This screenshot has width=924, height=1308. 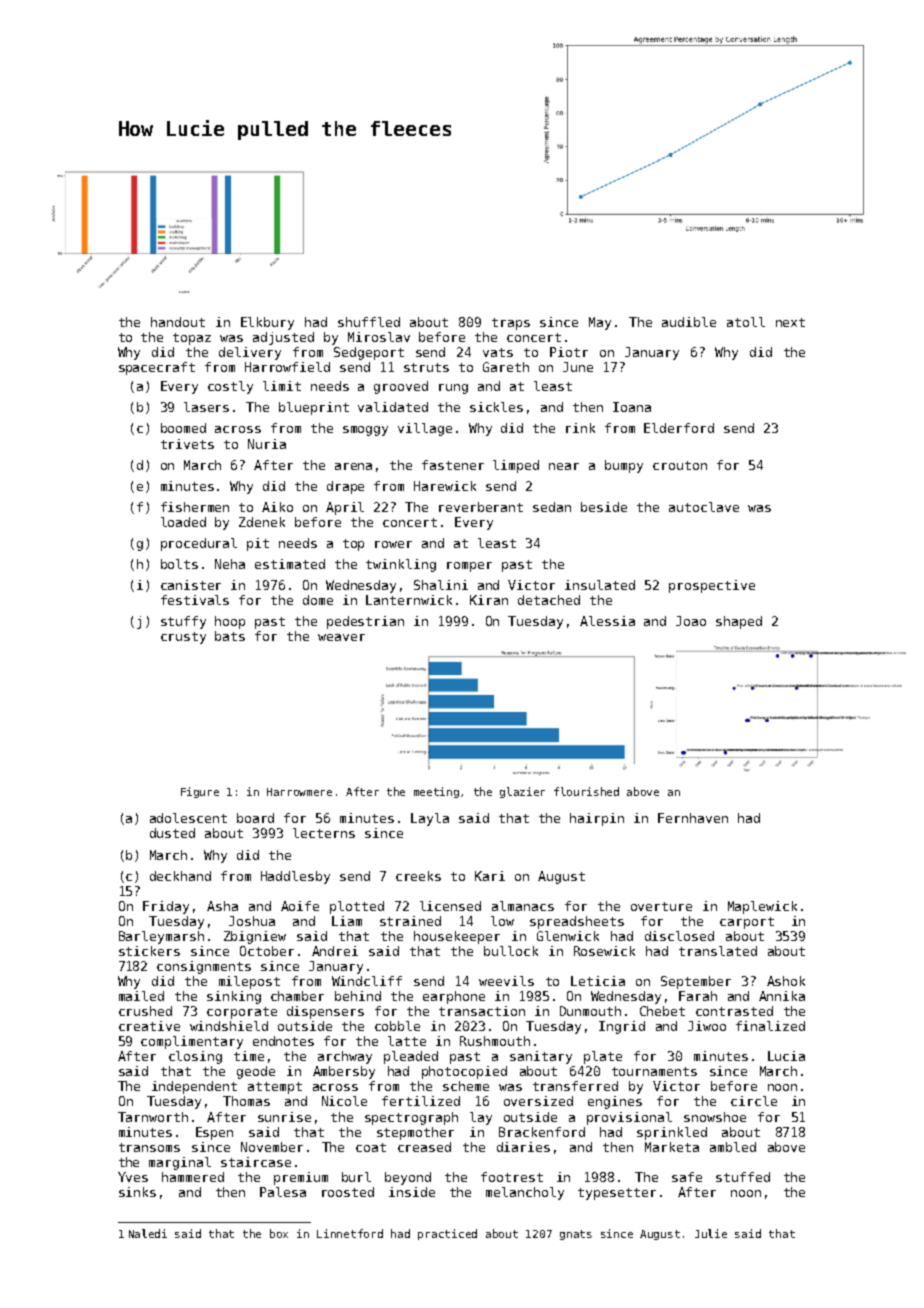 What do you see at coordinates (569, 352) in the screenshot?
I see `Piotr` at bounding box center [569, 352].
